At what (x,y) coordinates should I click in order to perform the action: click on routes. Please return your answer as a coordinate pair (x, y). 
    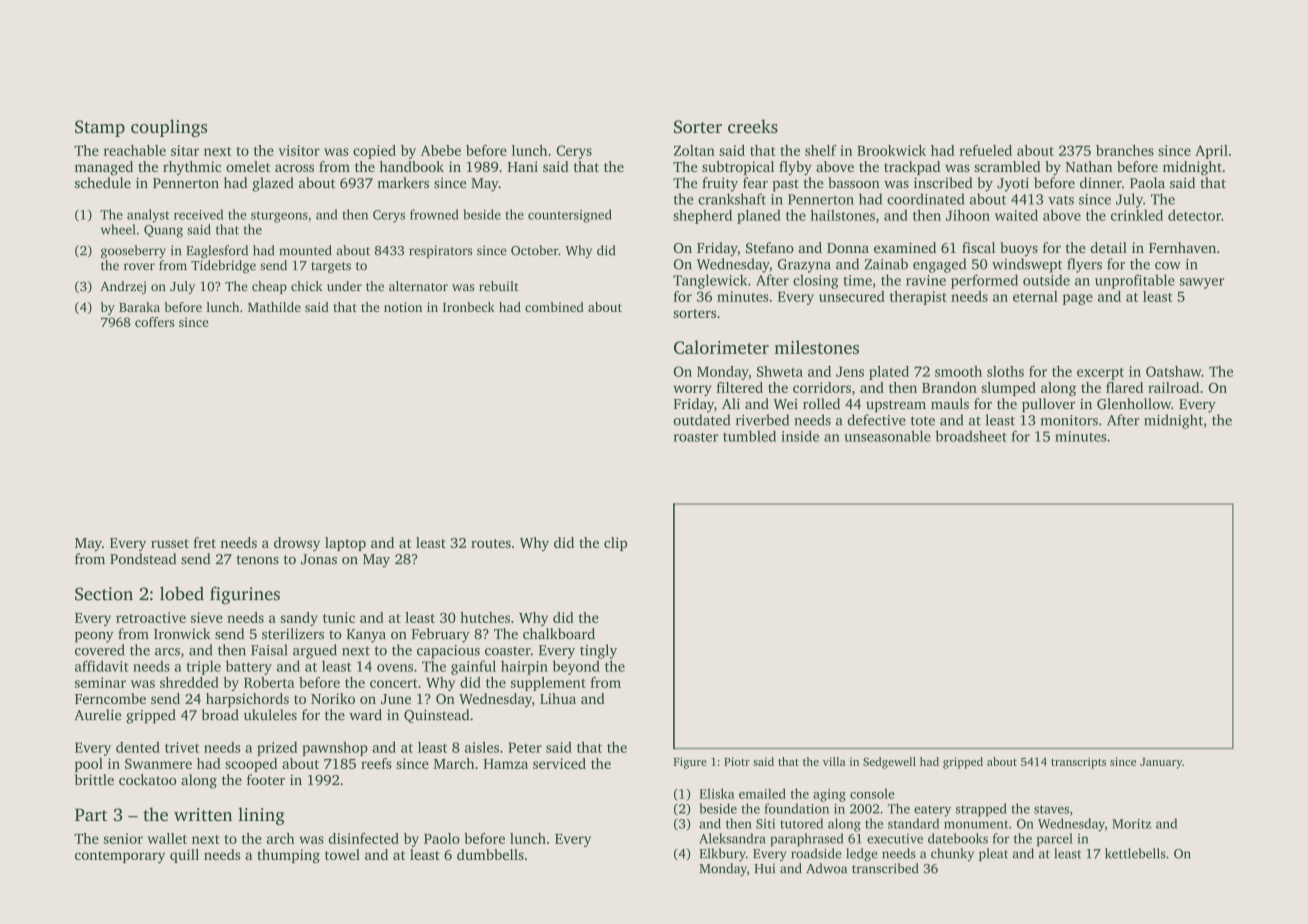
    Looking at the image, I should click on (491, 543).
